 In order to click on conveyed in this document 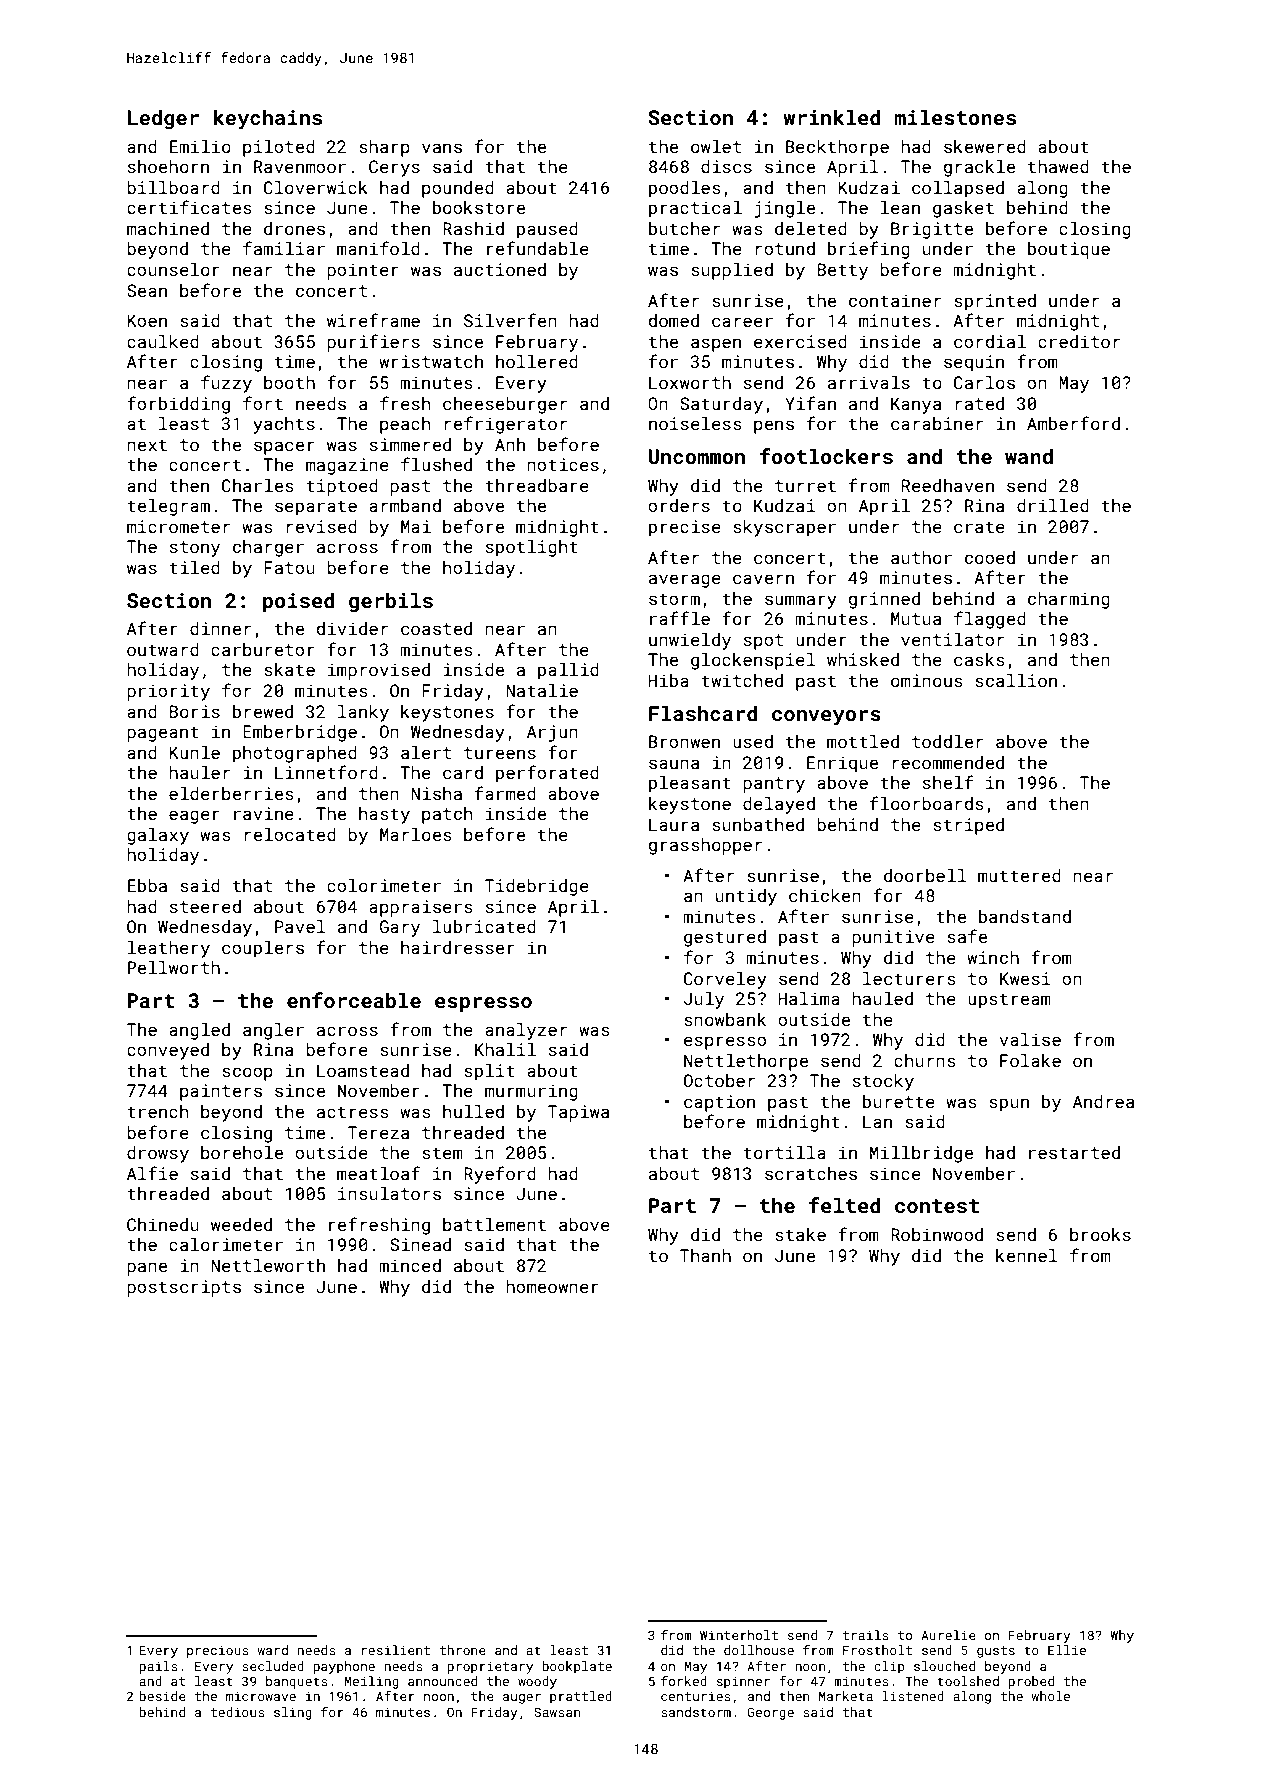, I will do `click(168, 1051)`.
